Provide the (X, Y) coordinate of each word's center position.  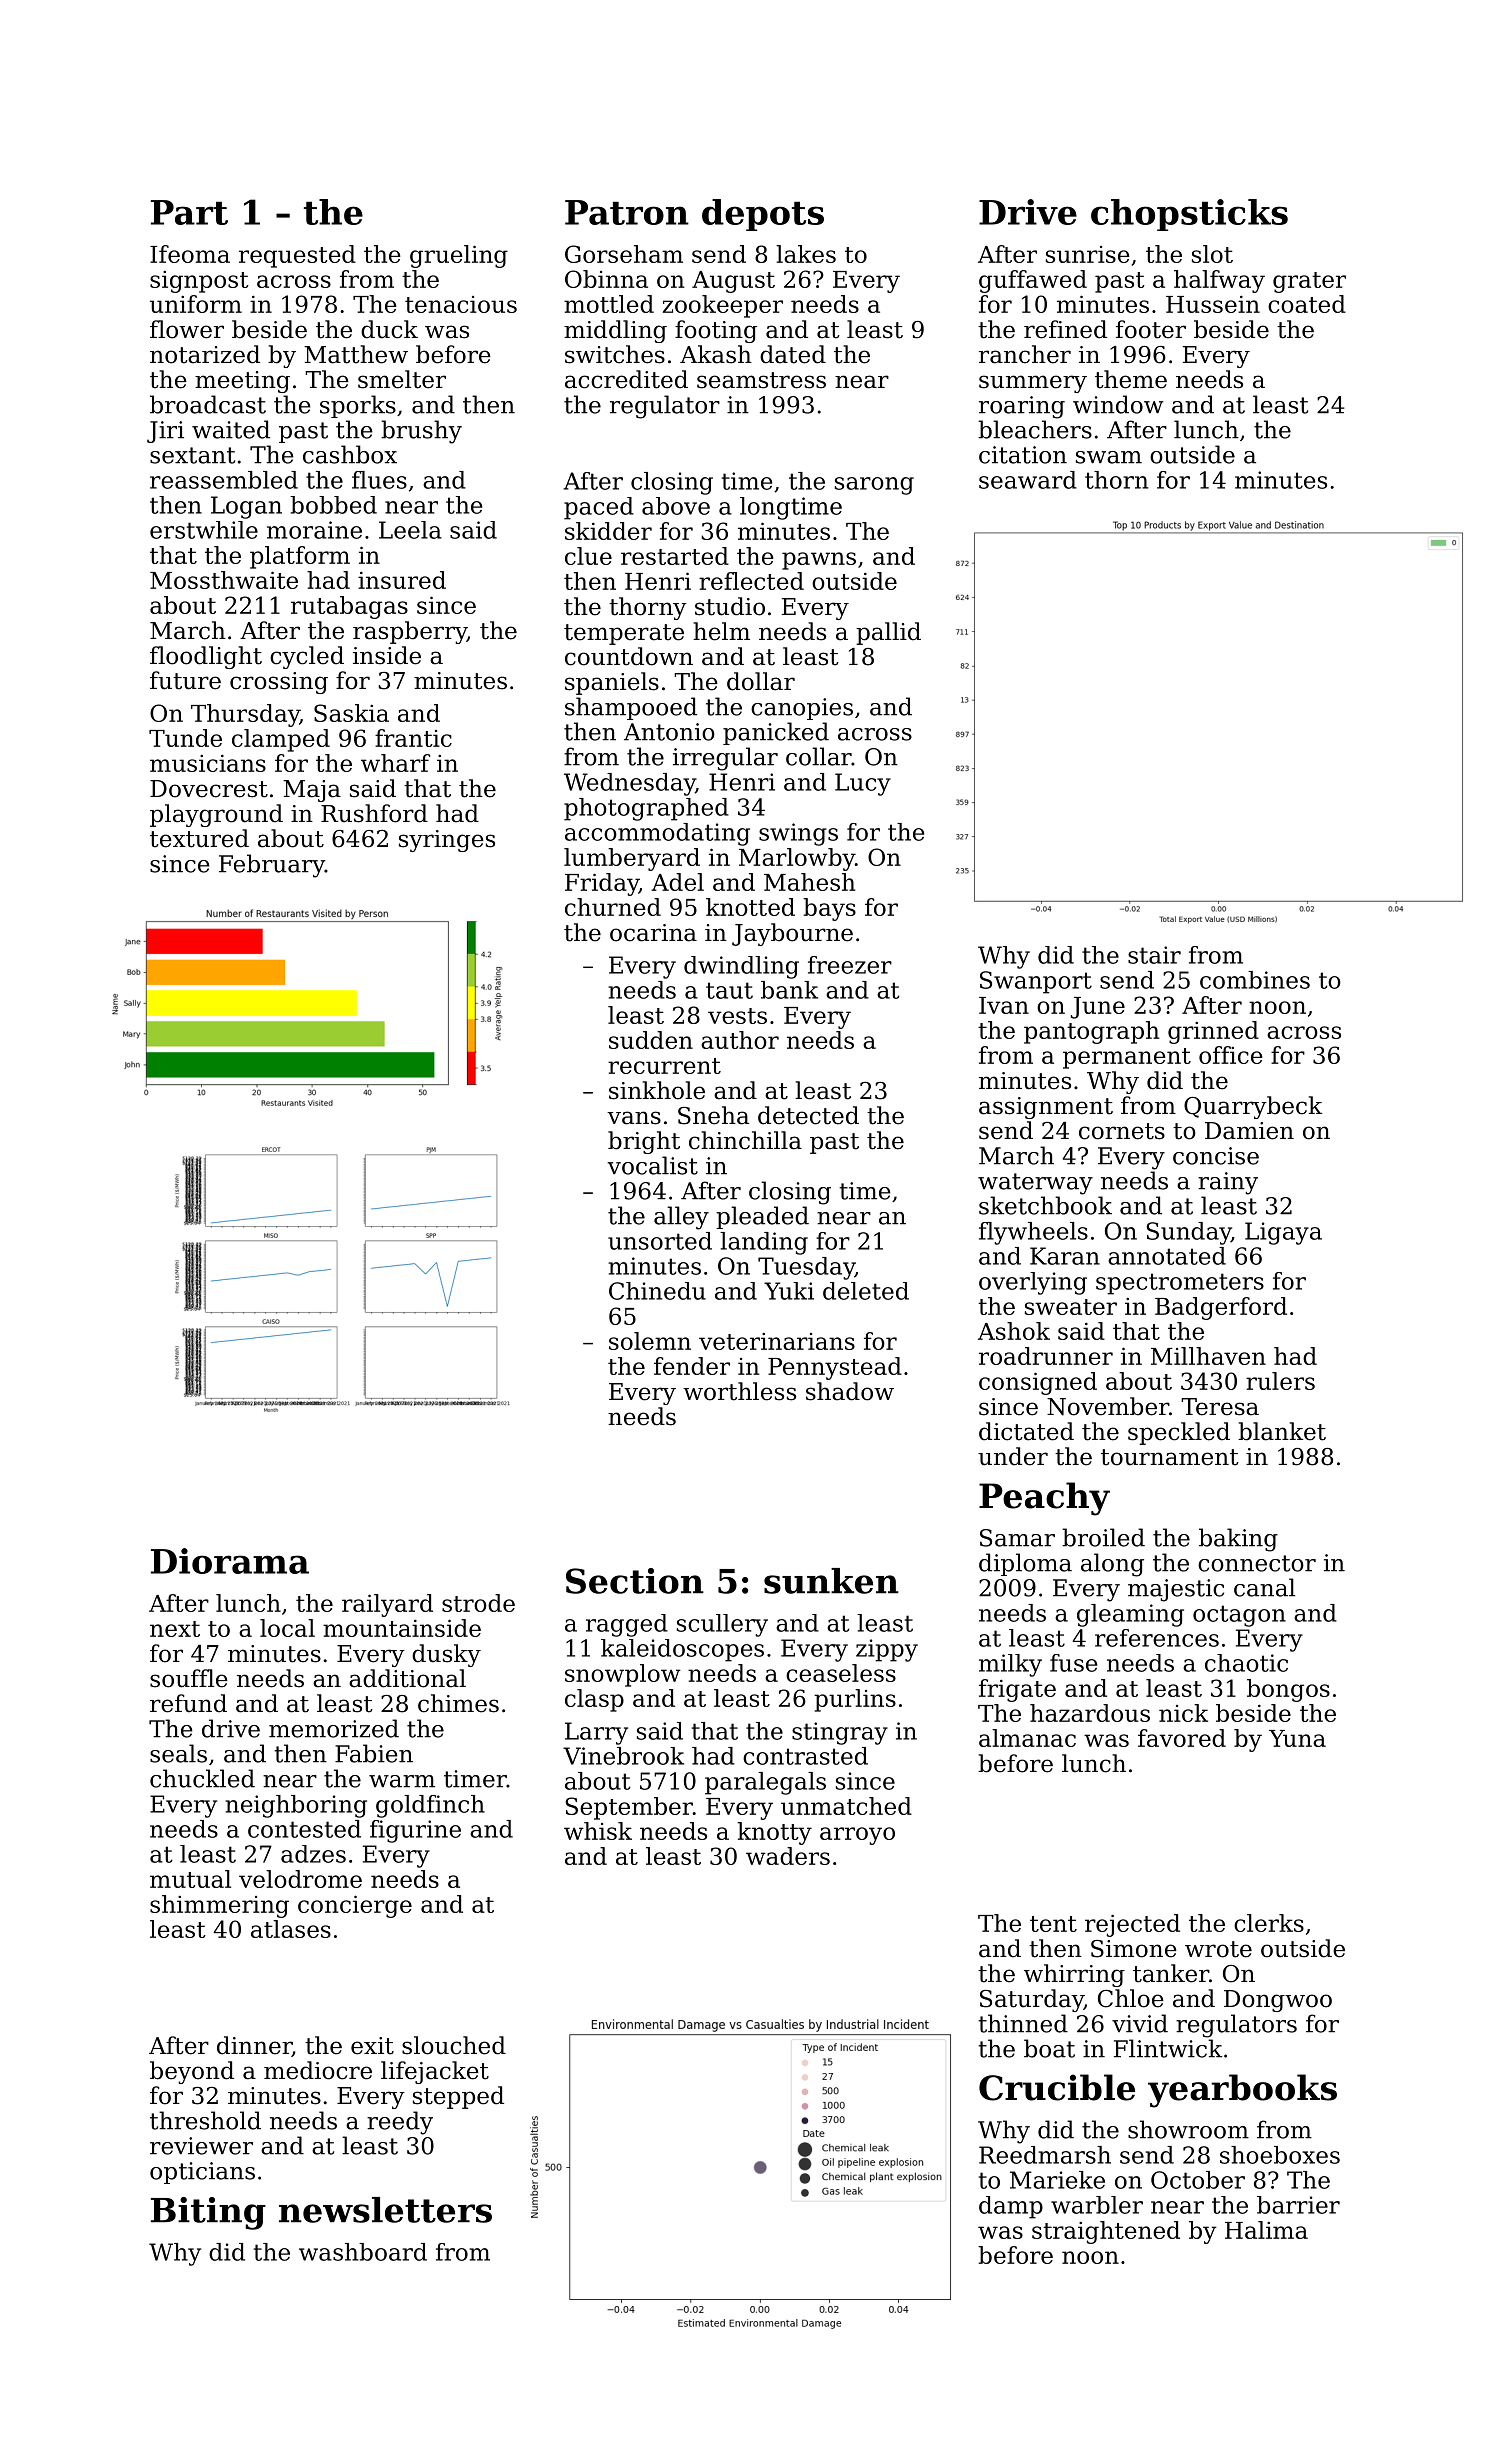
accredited (626, 379)
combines (1255, 980)
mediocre (318, 2070)
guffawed (1033, 281)
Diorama (230, 1561)
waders (788, 1856)
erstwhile (204, 530)
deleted (866, 1291)
